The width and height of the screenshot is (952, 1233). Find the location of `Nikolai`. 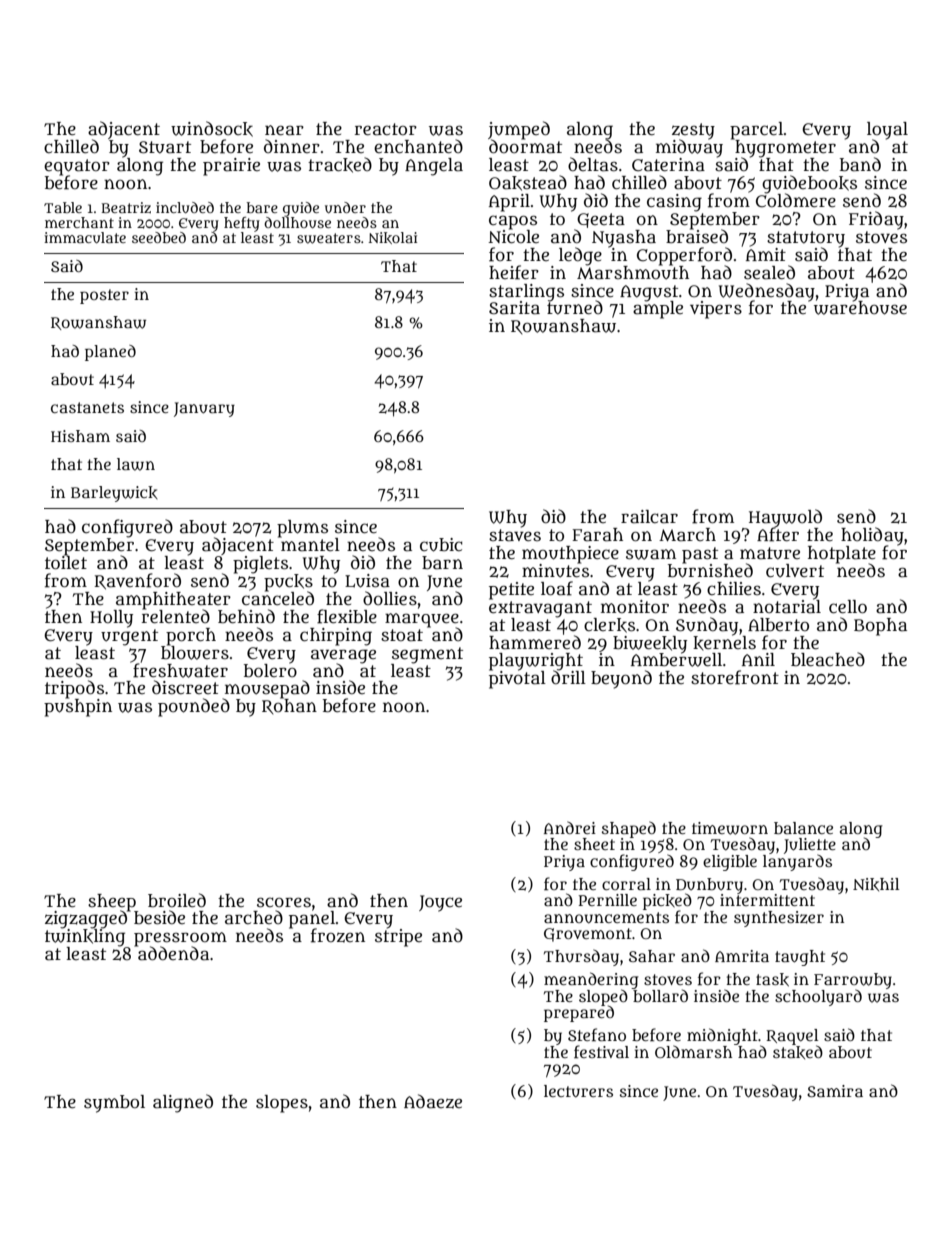

Nikolai is located at coordinates (392, 238).
